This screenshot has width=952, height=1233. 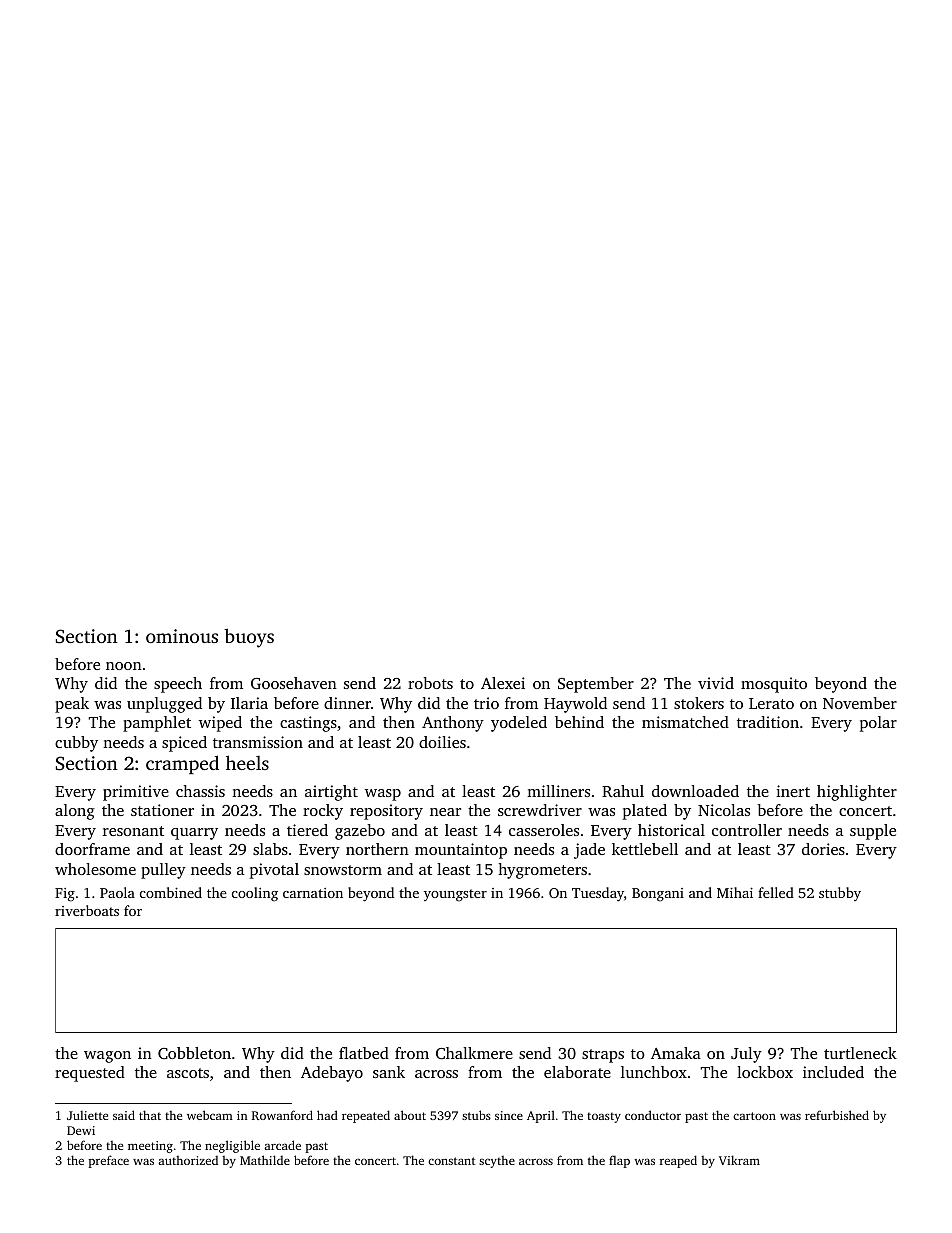 What do you see at coordinates (210, 1115) in the screenshot?
I see `webcam` at bounding box center [210, 1115].
